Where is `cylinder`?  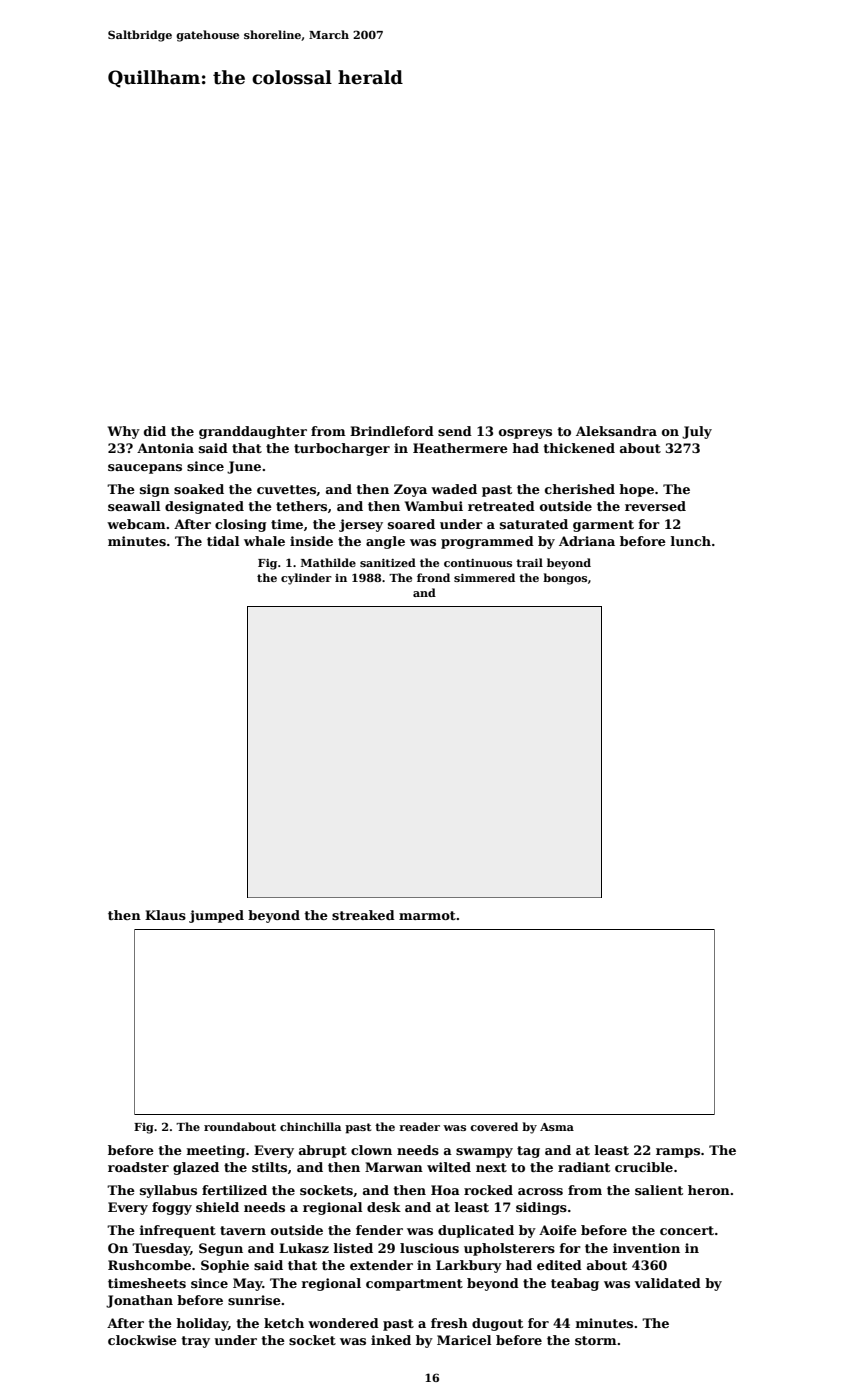
cylinder is located at coordinates (306, 579).
